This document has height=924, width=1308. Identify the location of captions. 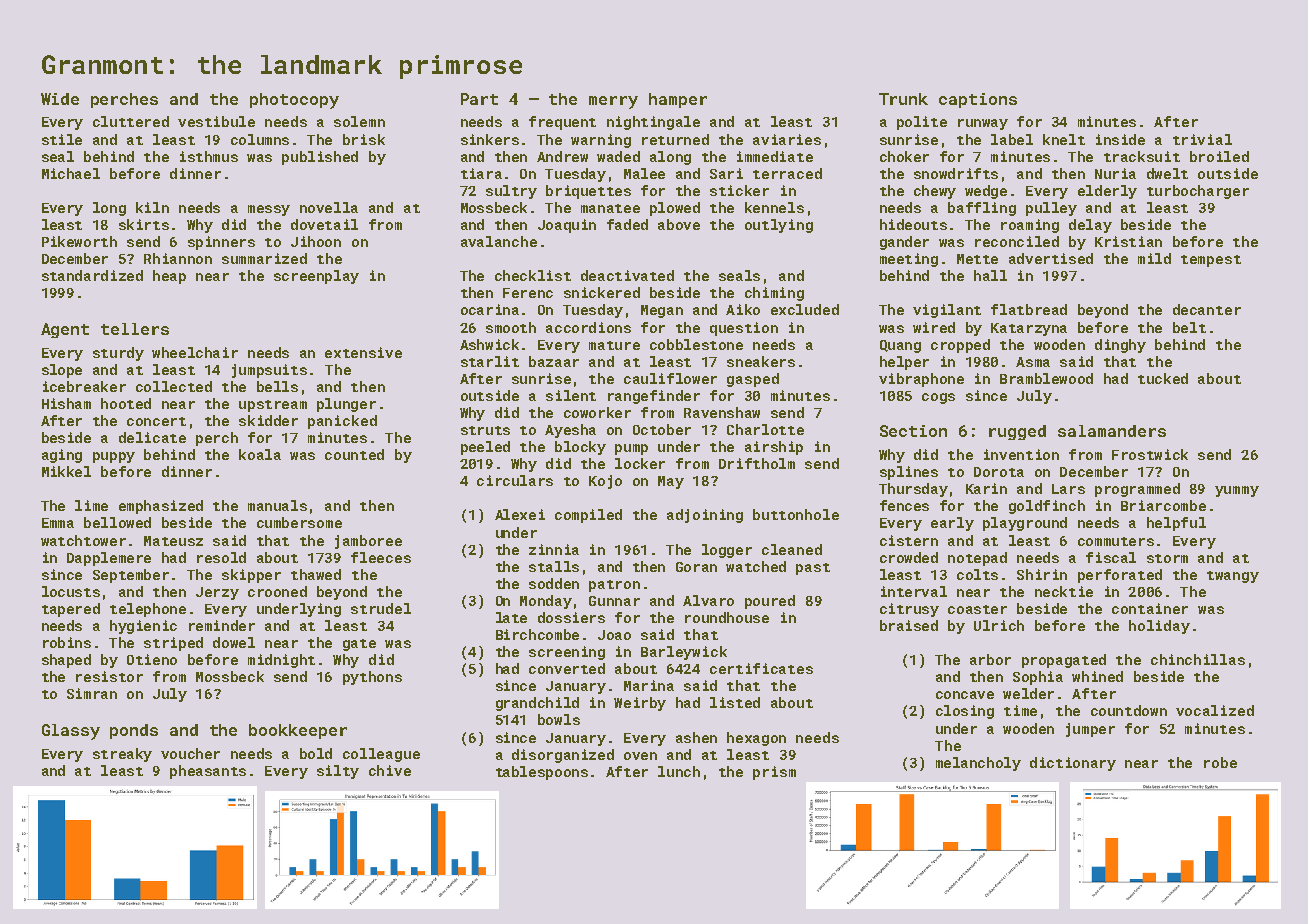
(978, 100).
